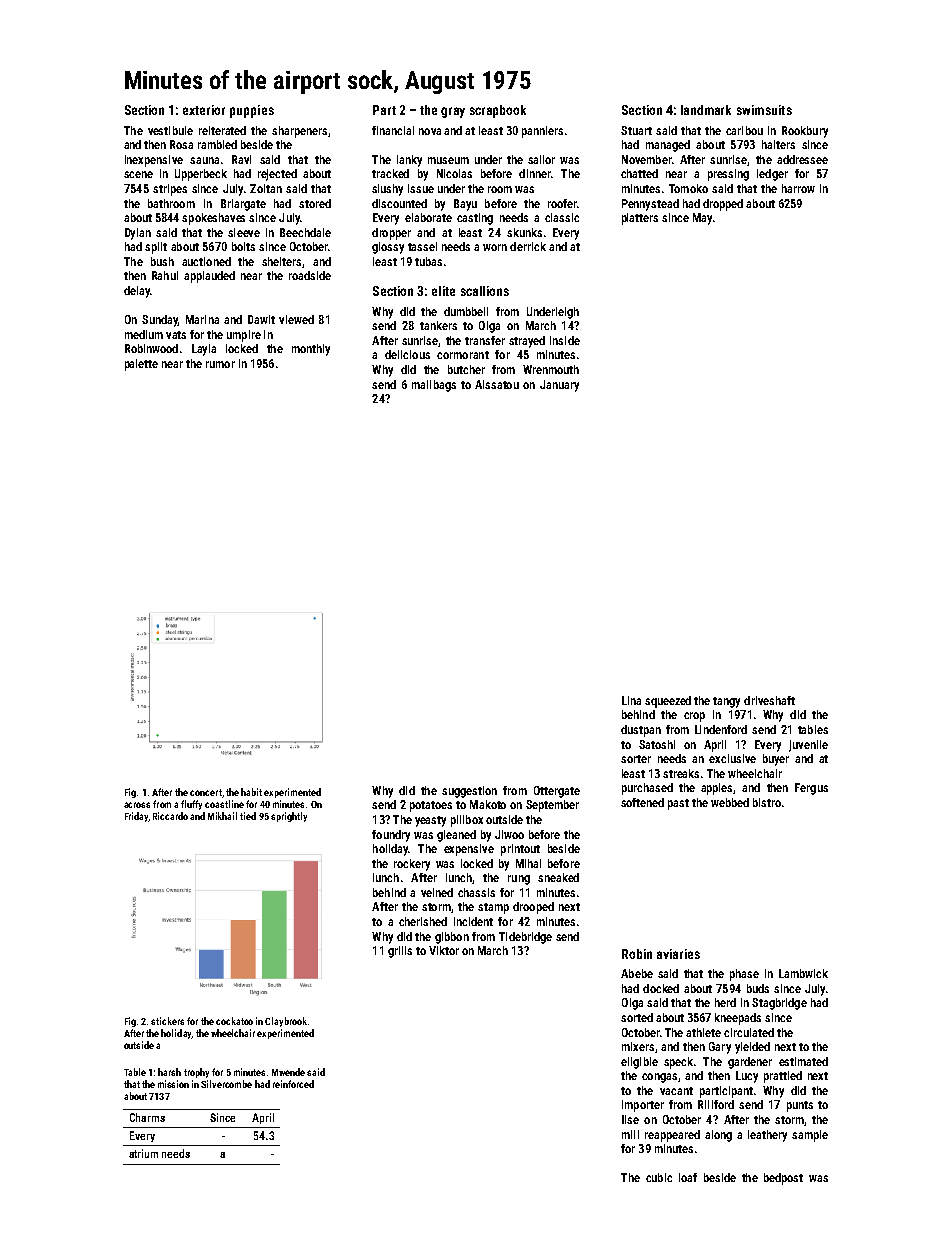 The width and height of the page is (952, 1233). I want to click on Claybrook, so click(286, 1022).
